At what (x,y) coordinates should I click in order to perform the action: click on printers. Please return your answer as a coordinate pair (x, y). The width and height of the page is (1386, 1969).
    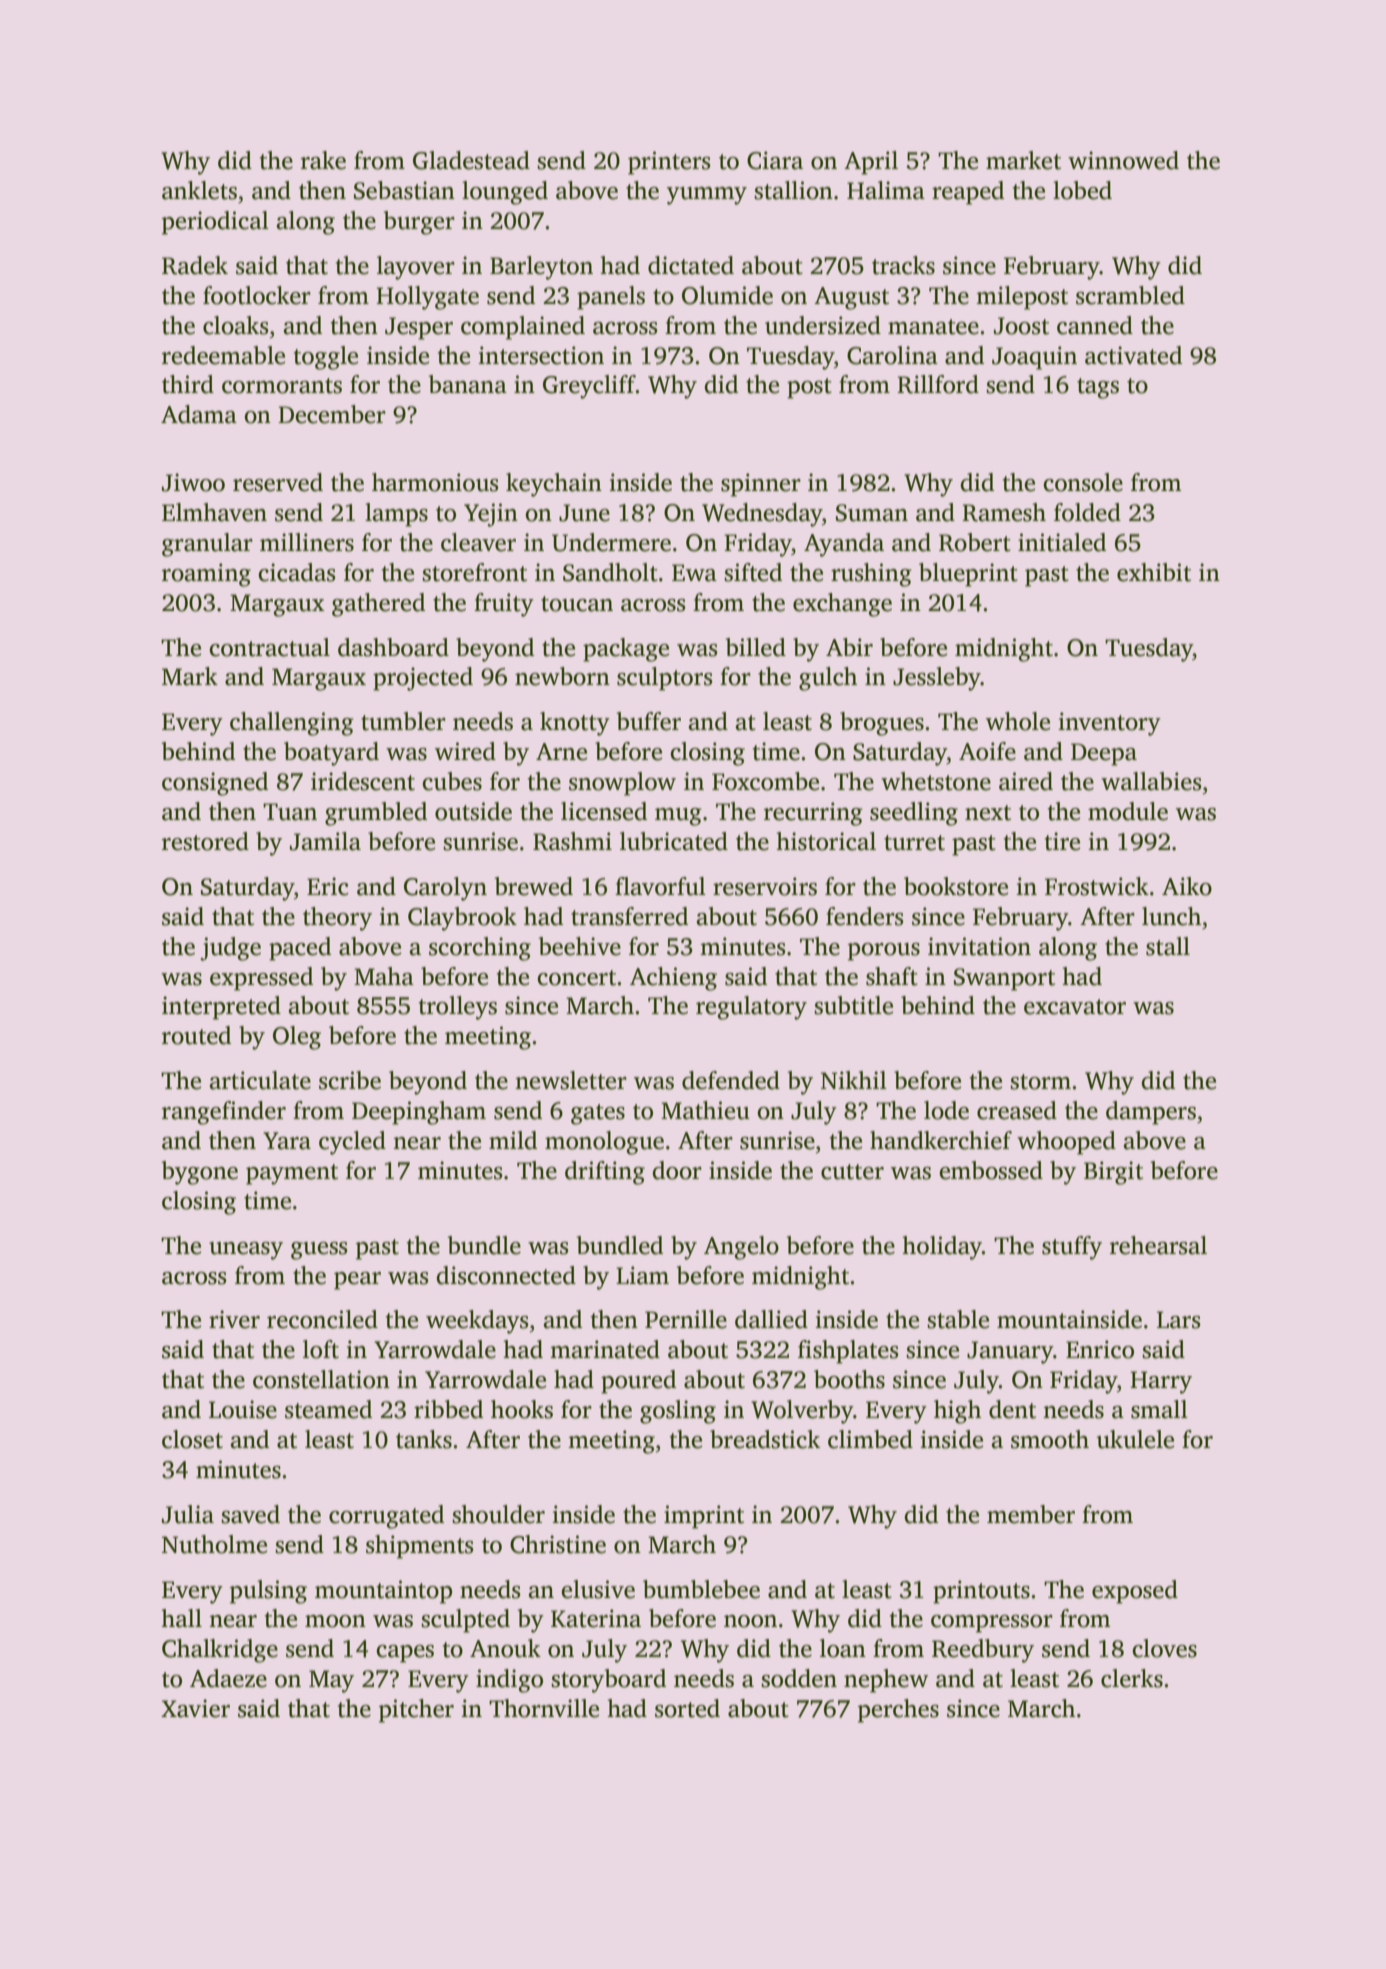
    Looking at the image, I should click on (669, 163).
